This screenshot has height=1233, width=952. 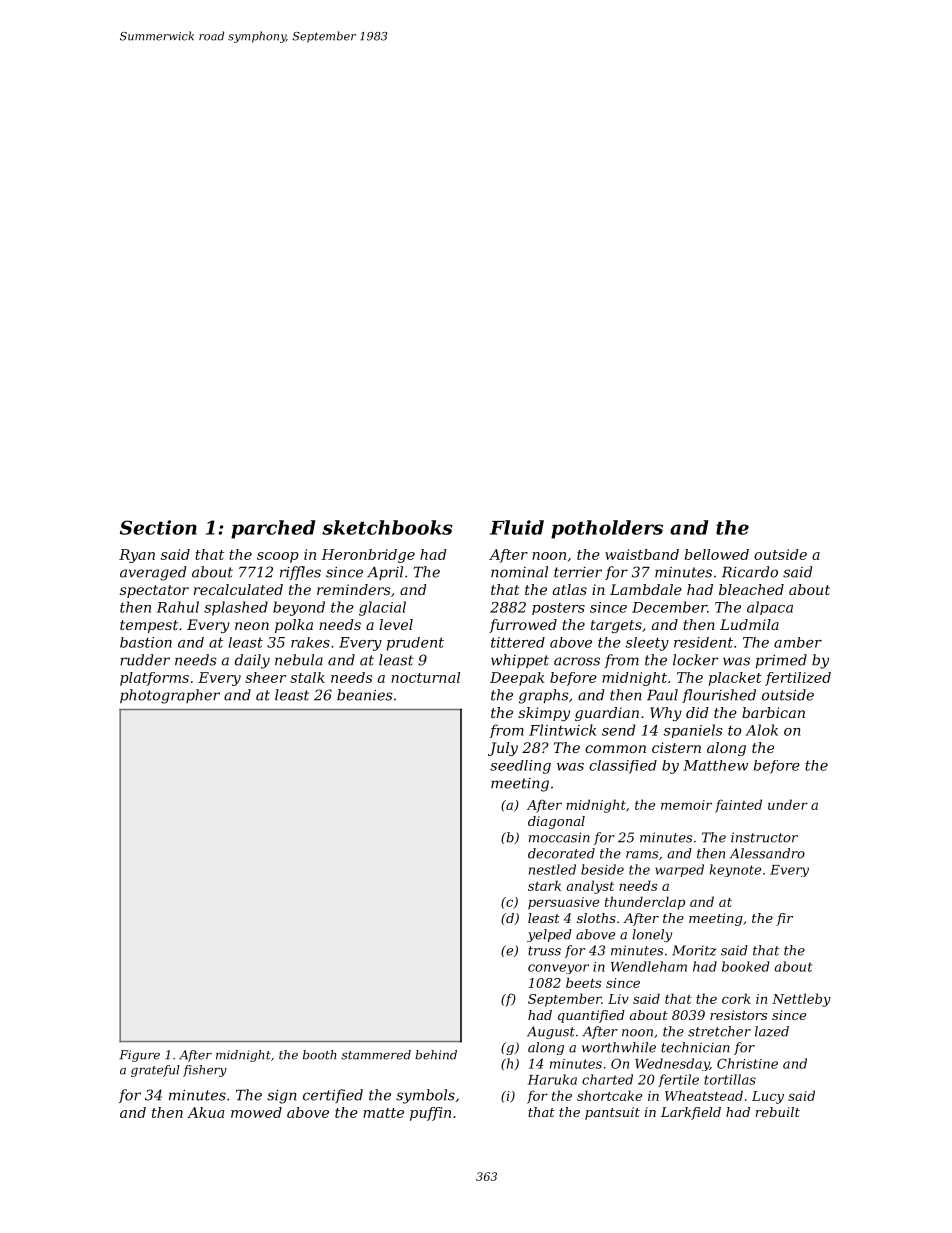 What do you see at coordinates (265, 677) in the screenshot?
I see `sheer` at bounding box center [265, 677].
